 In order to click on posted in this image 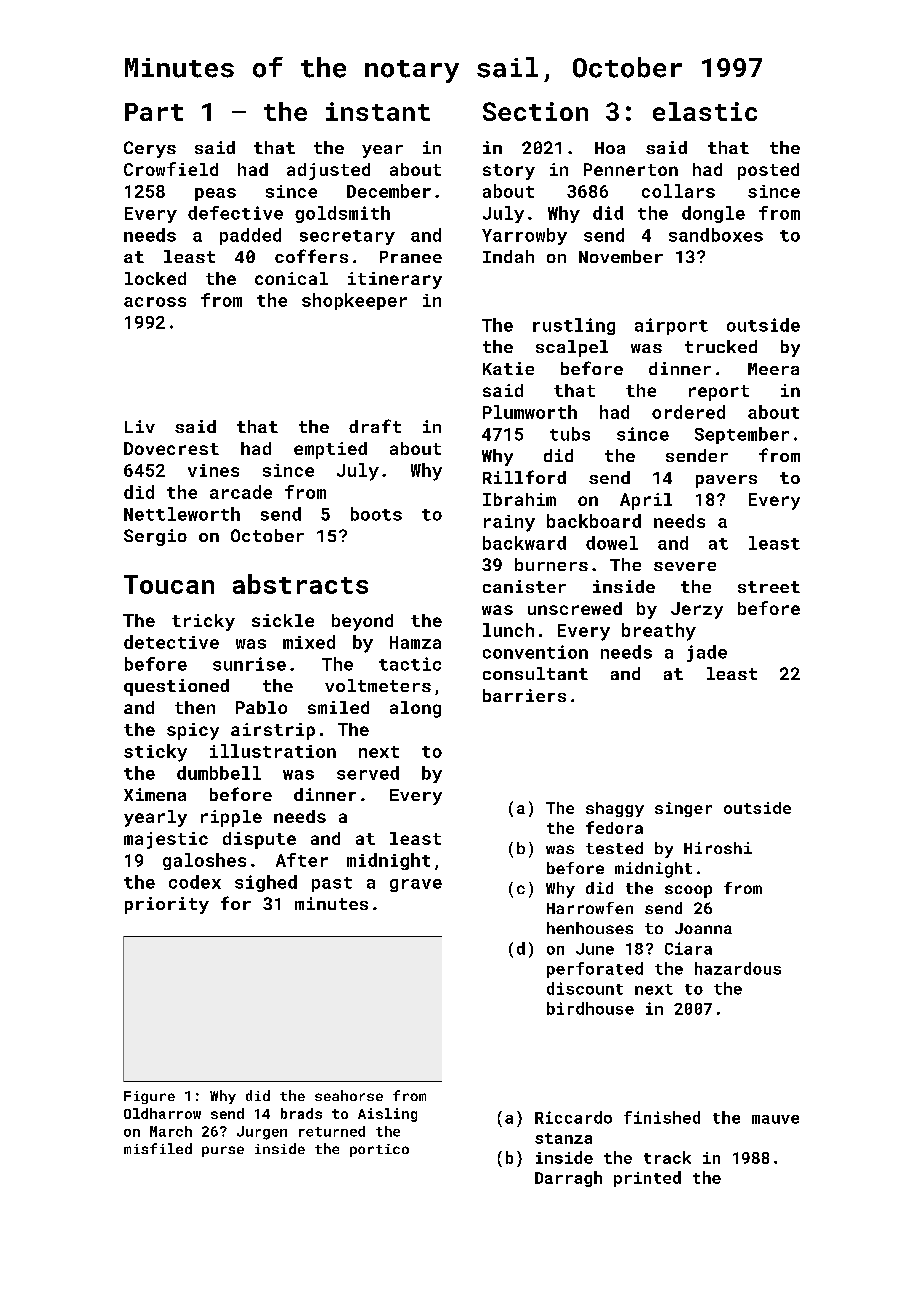, I will do `click(768, 171)`.
